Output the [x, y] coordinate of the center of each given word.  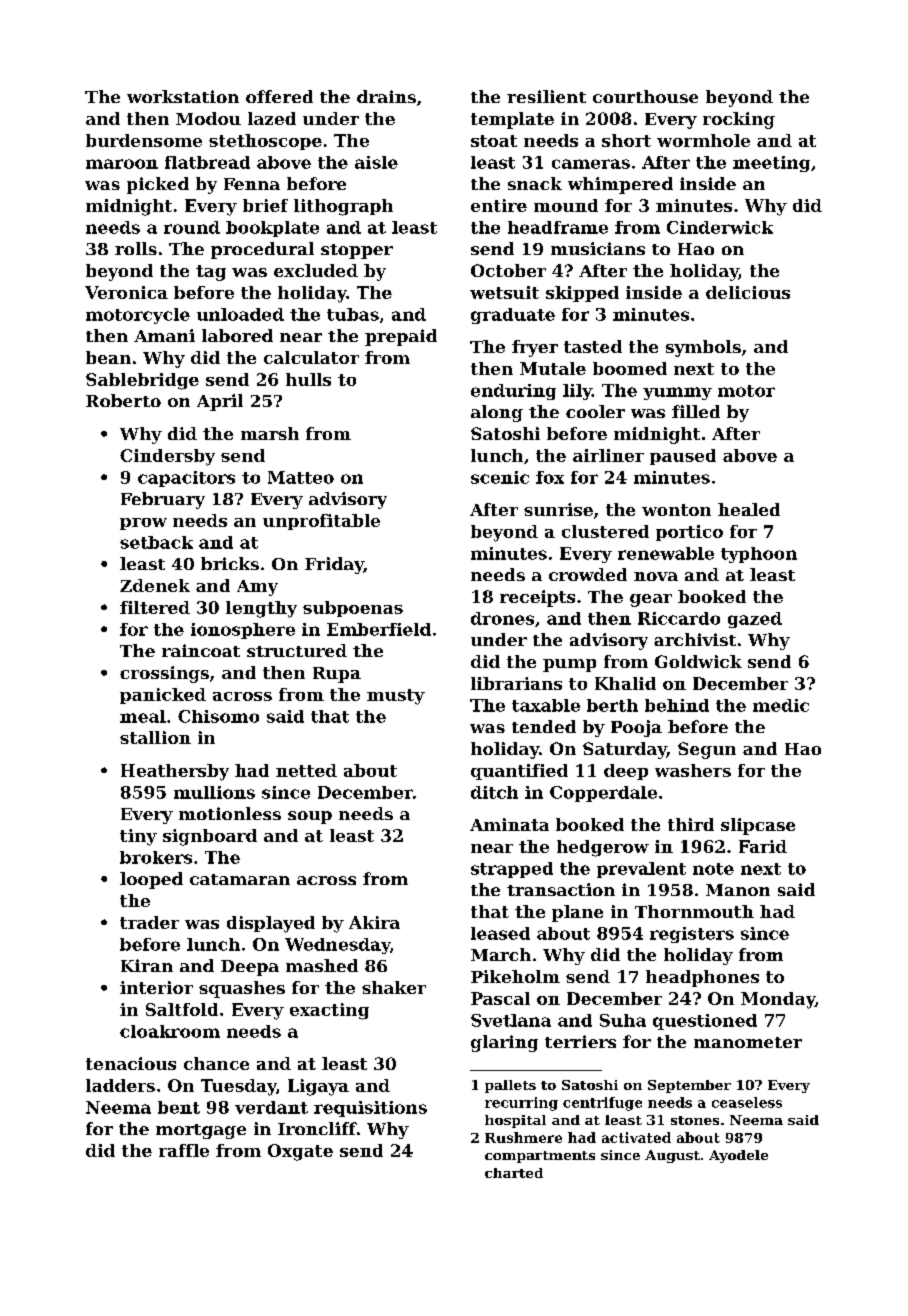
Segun [707, 750]
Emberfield [379, 629]
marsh [270, 433]
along [497, 413]
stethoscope [265, 142]
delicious [748, 292]
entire [499, 205]
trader [149, 922]
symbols [703, 348]
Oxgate [300, 1152]
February [163, 500]
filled [696, 411]
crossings [164, 674]
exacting [329, 1011]
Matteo [301, 477]
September [689, 1086]
